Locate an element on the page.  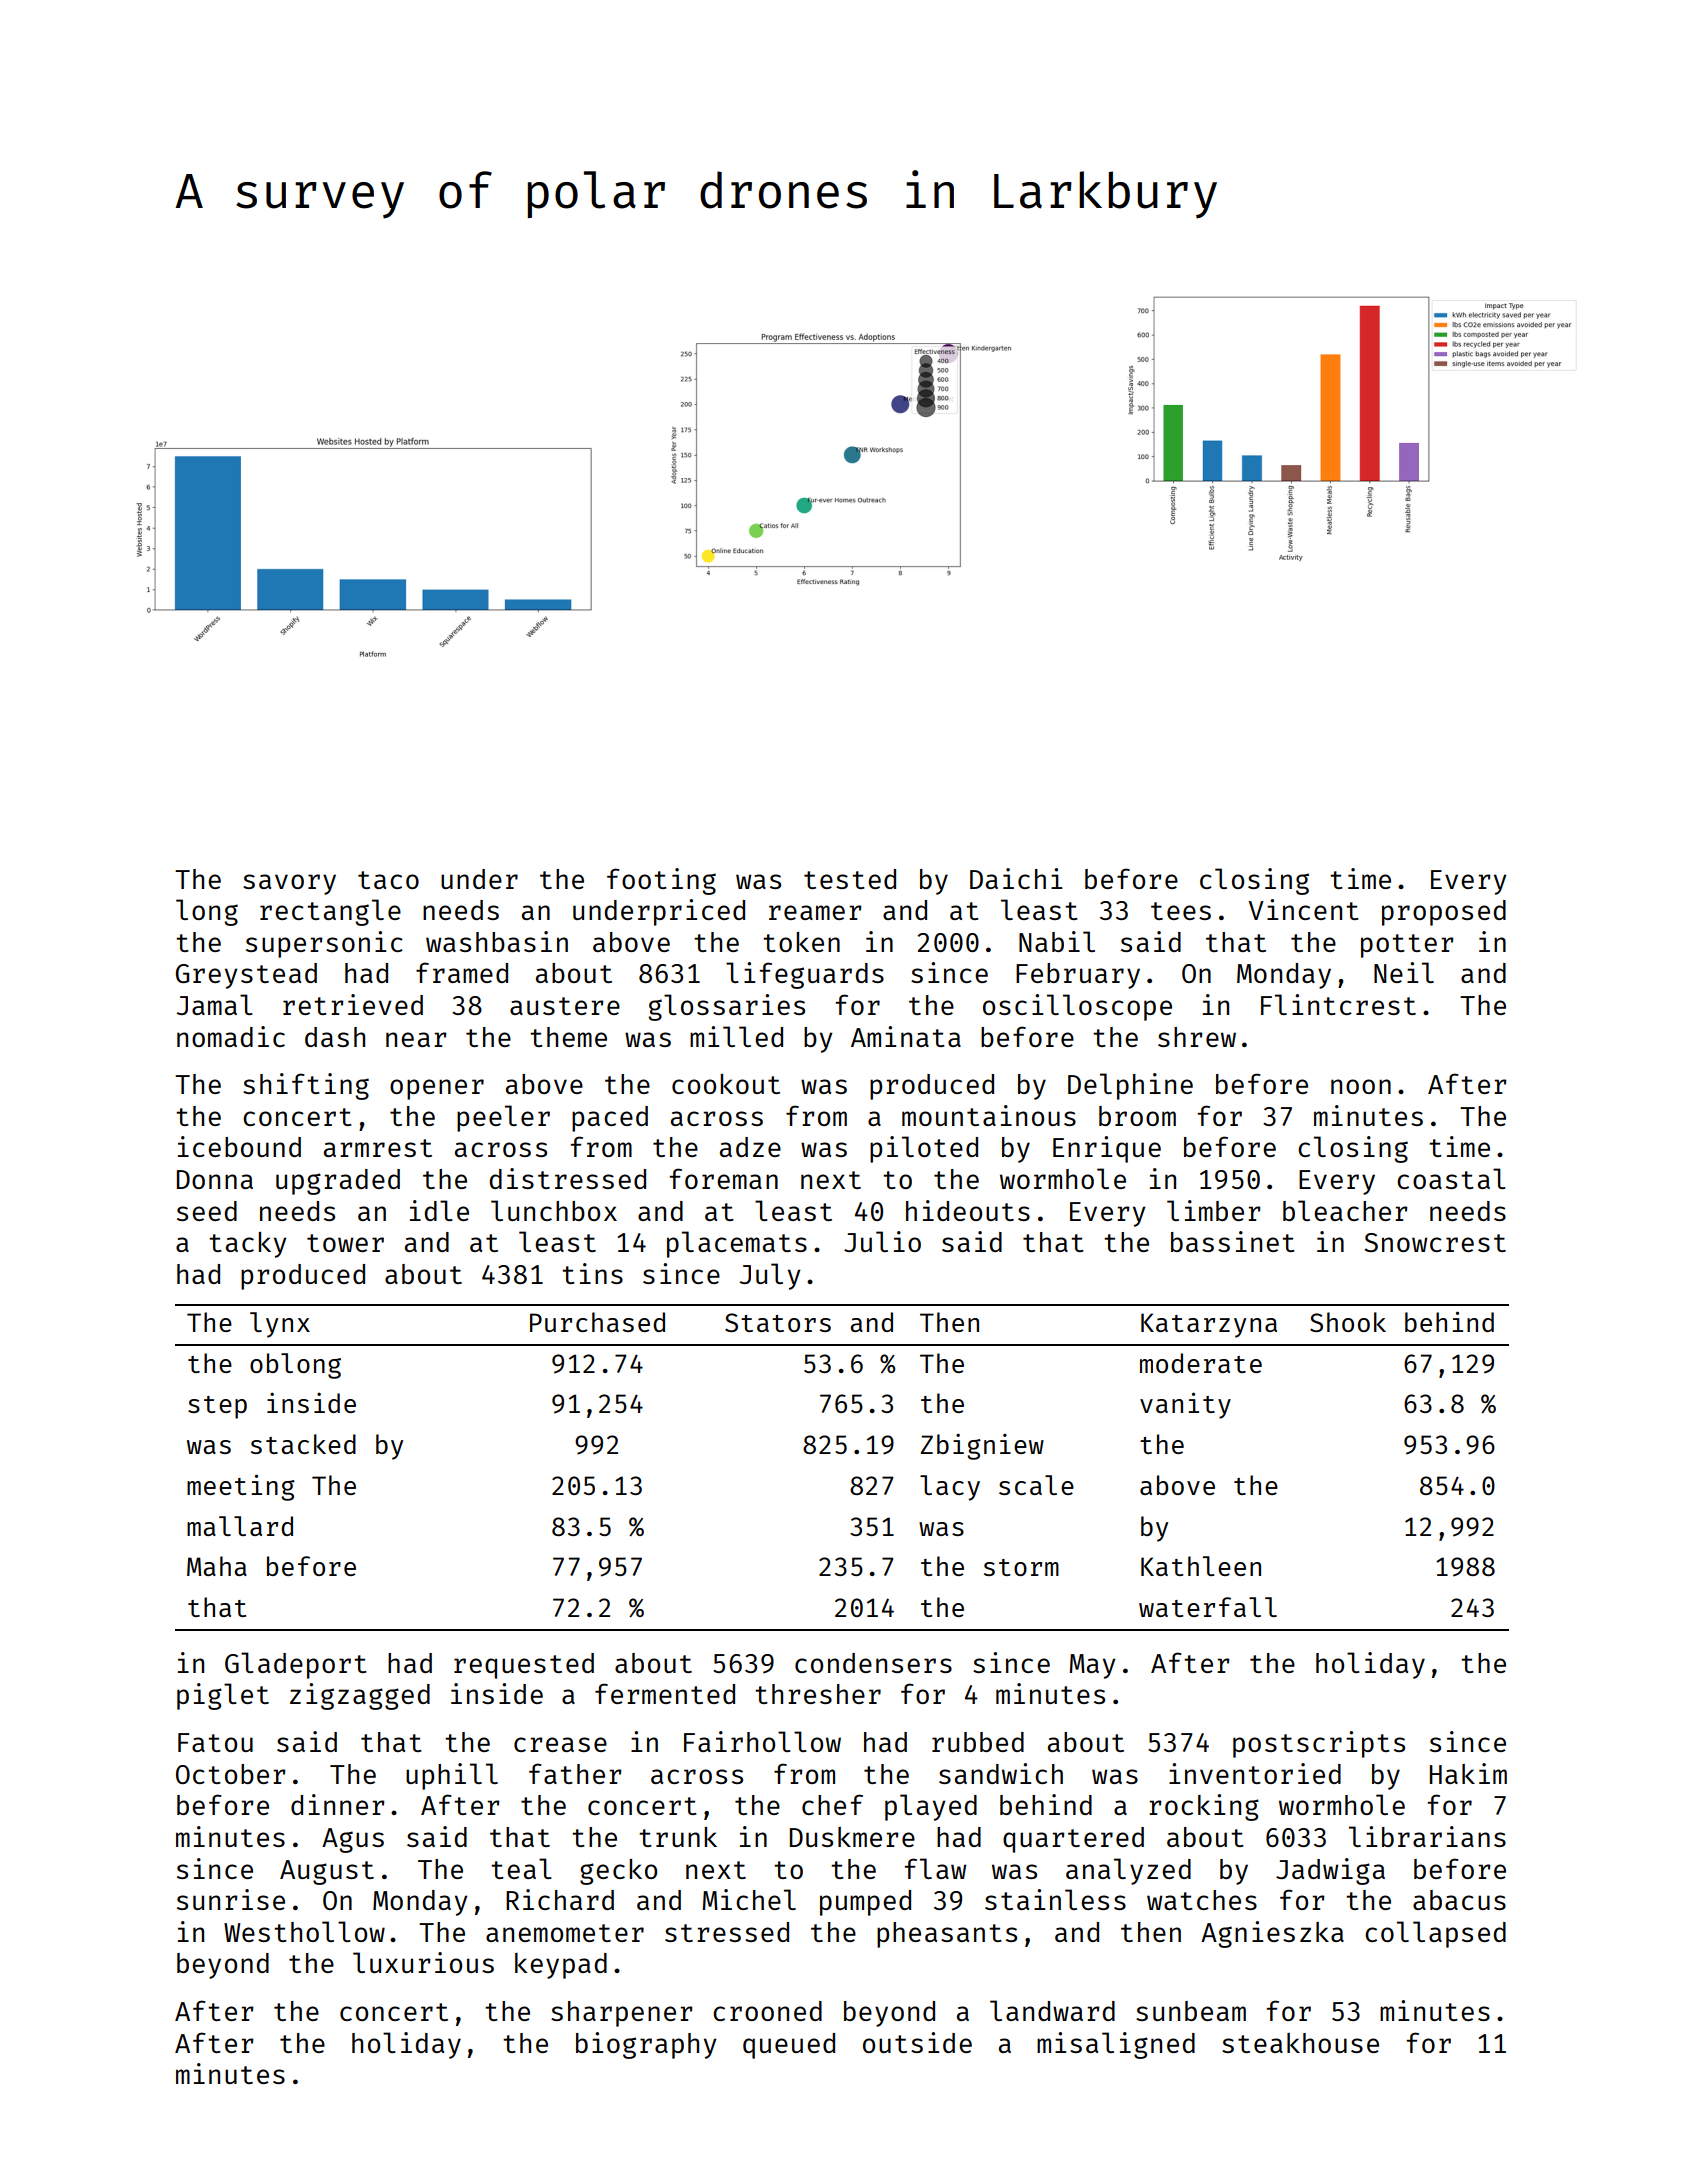
flaw is located at coordinates (935, 1868).
